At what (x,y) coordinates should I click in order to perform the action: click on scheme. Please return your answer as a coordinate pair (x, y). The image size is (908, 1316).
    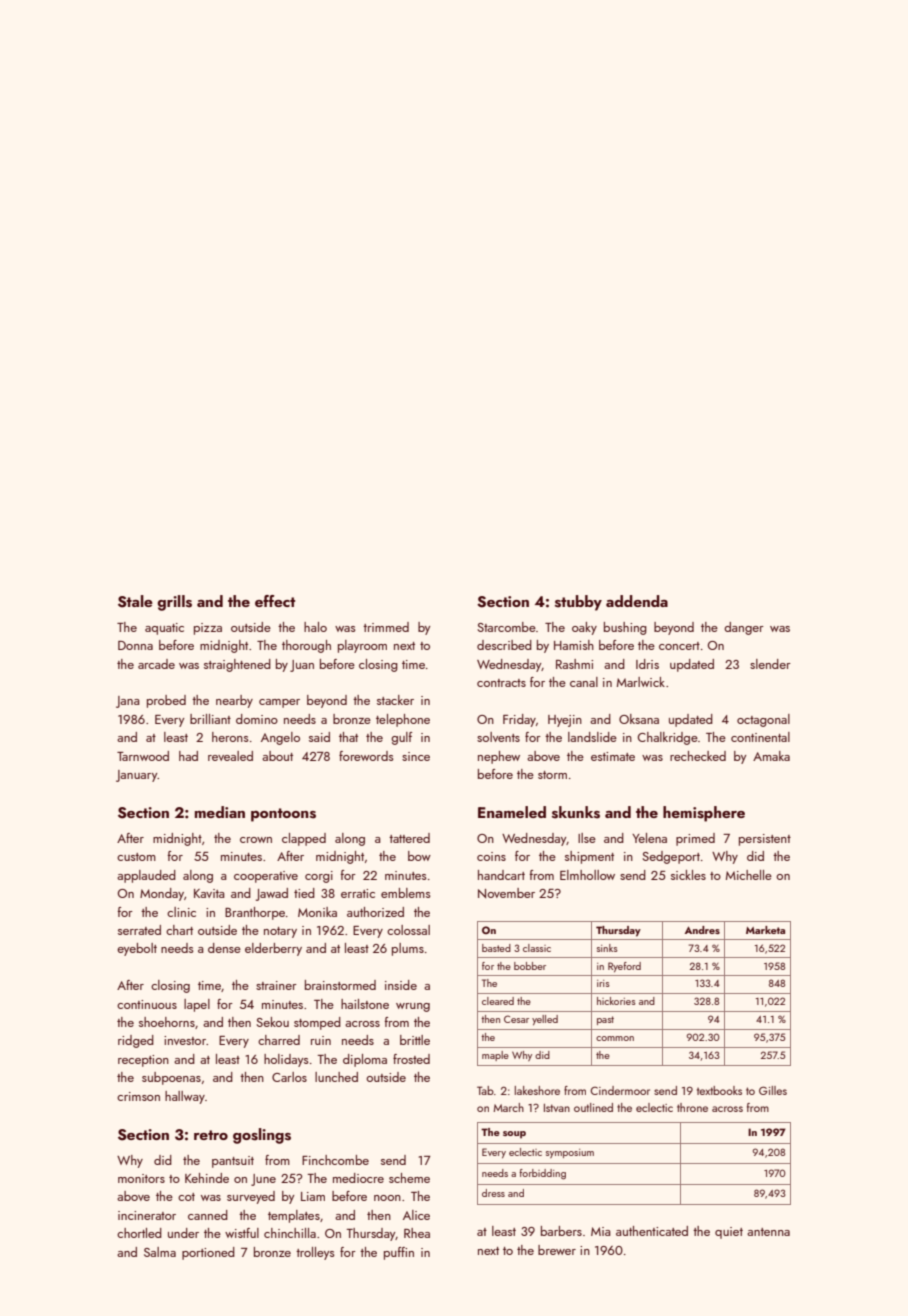
    Looking at the image, I should click on (409, 1178).
